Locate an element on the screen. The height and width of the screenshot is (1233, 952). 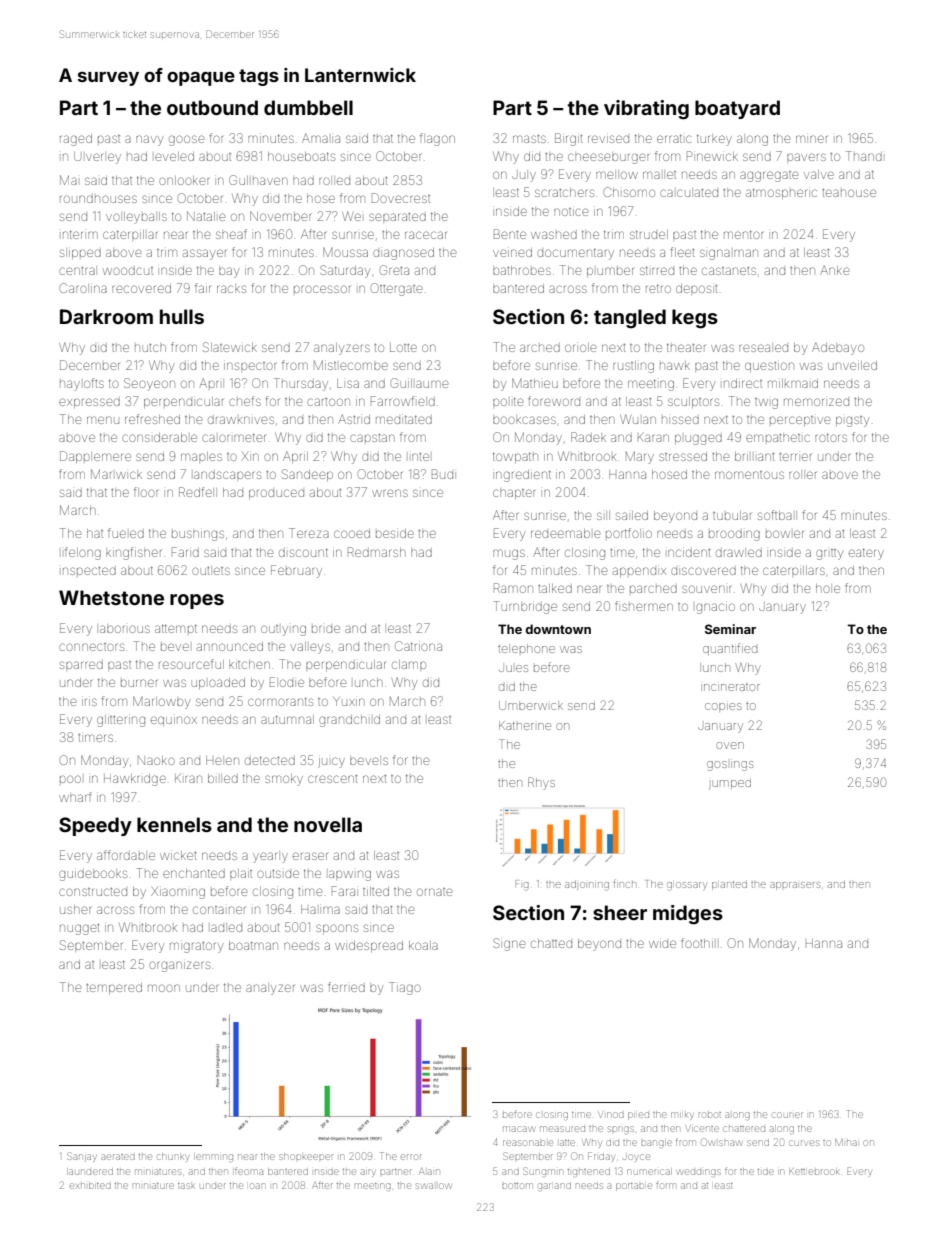
Kettlebrook is located at coordinates (814, 1171).
